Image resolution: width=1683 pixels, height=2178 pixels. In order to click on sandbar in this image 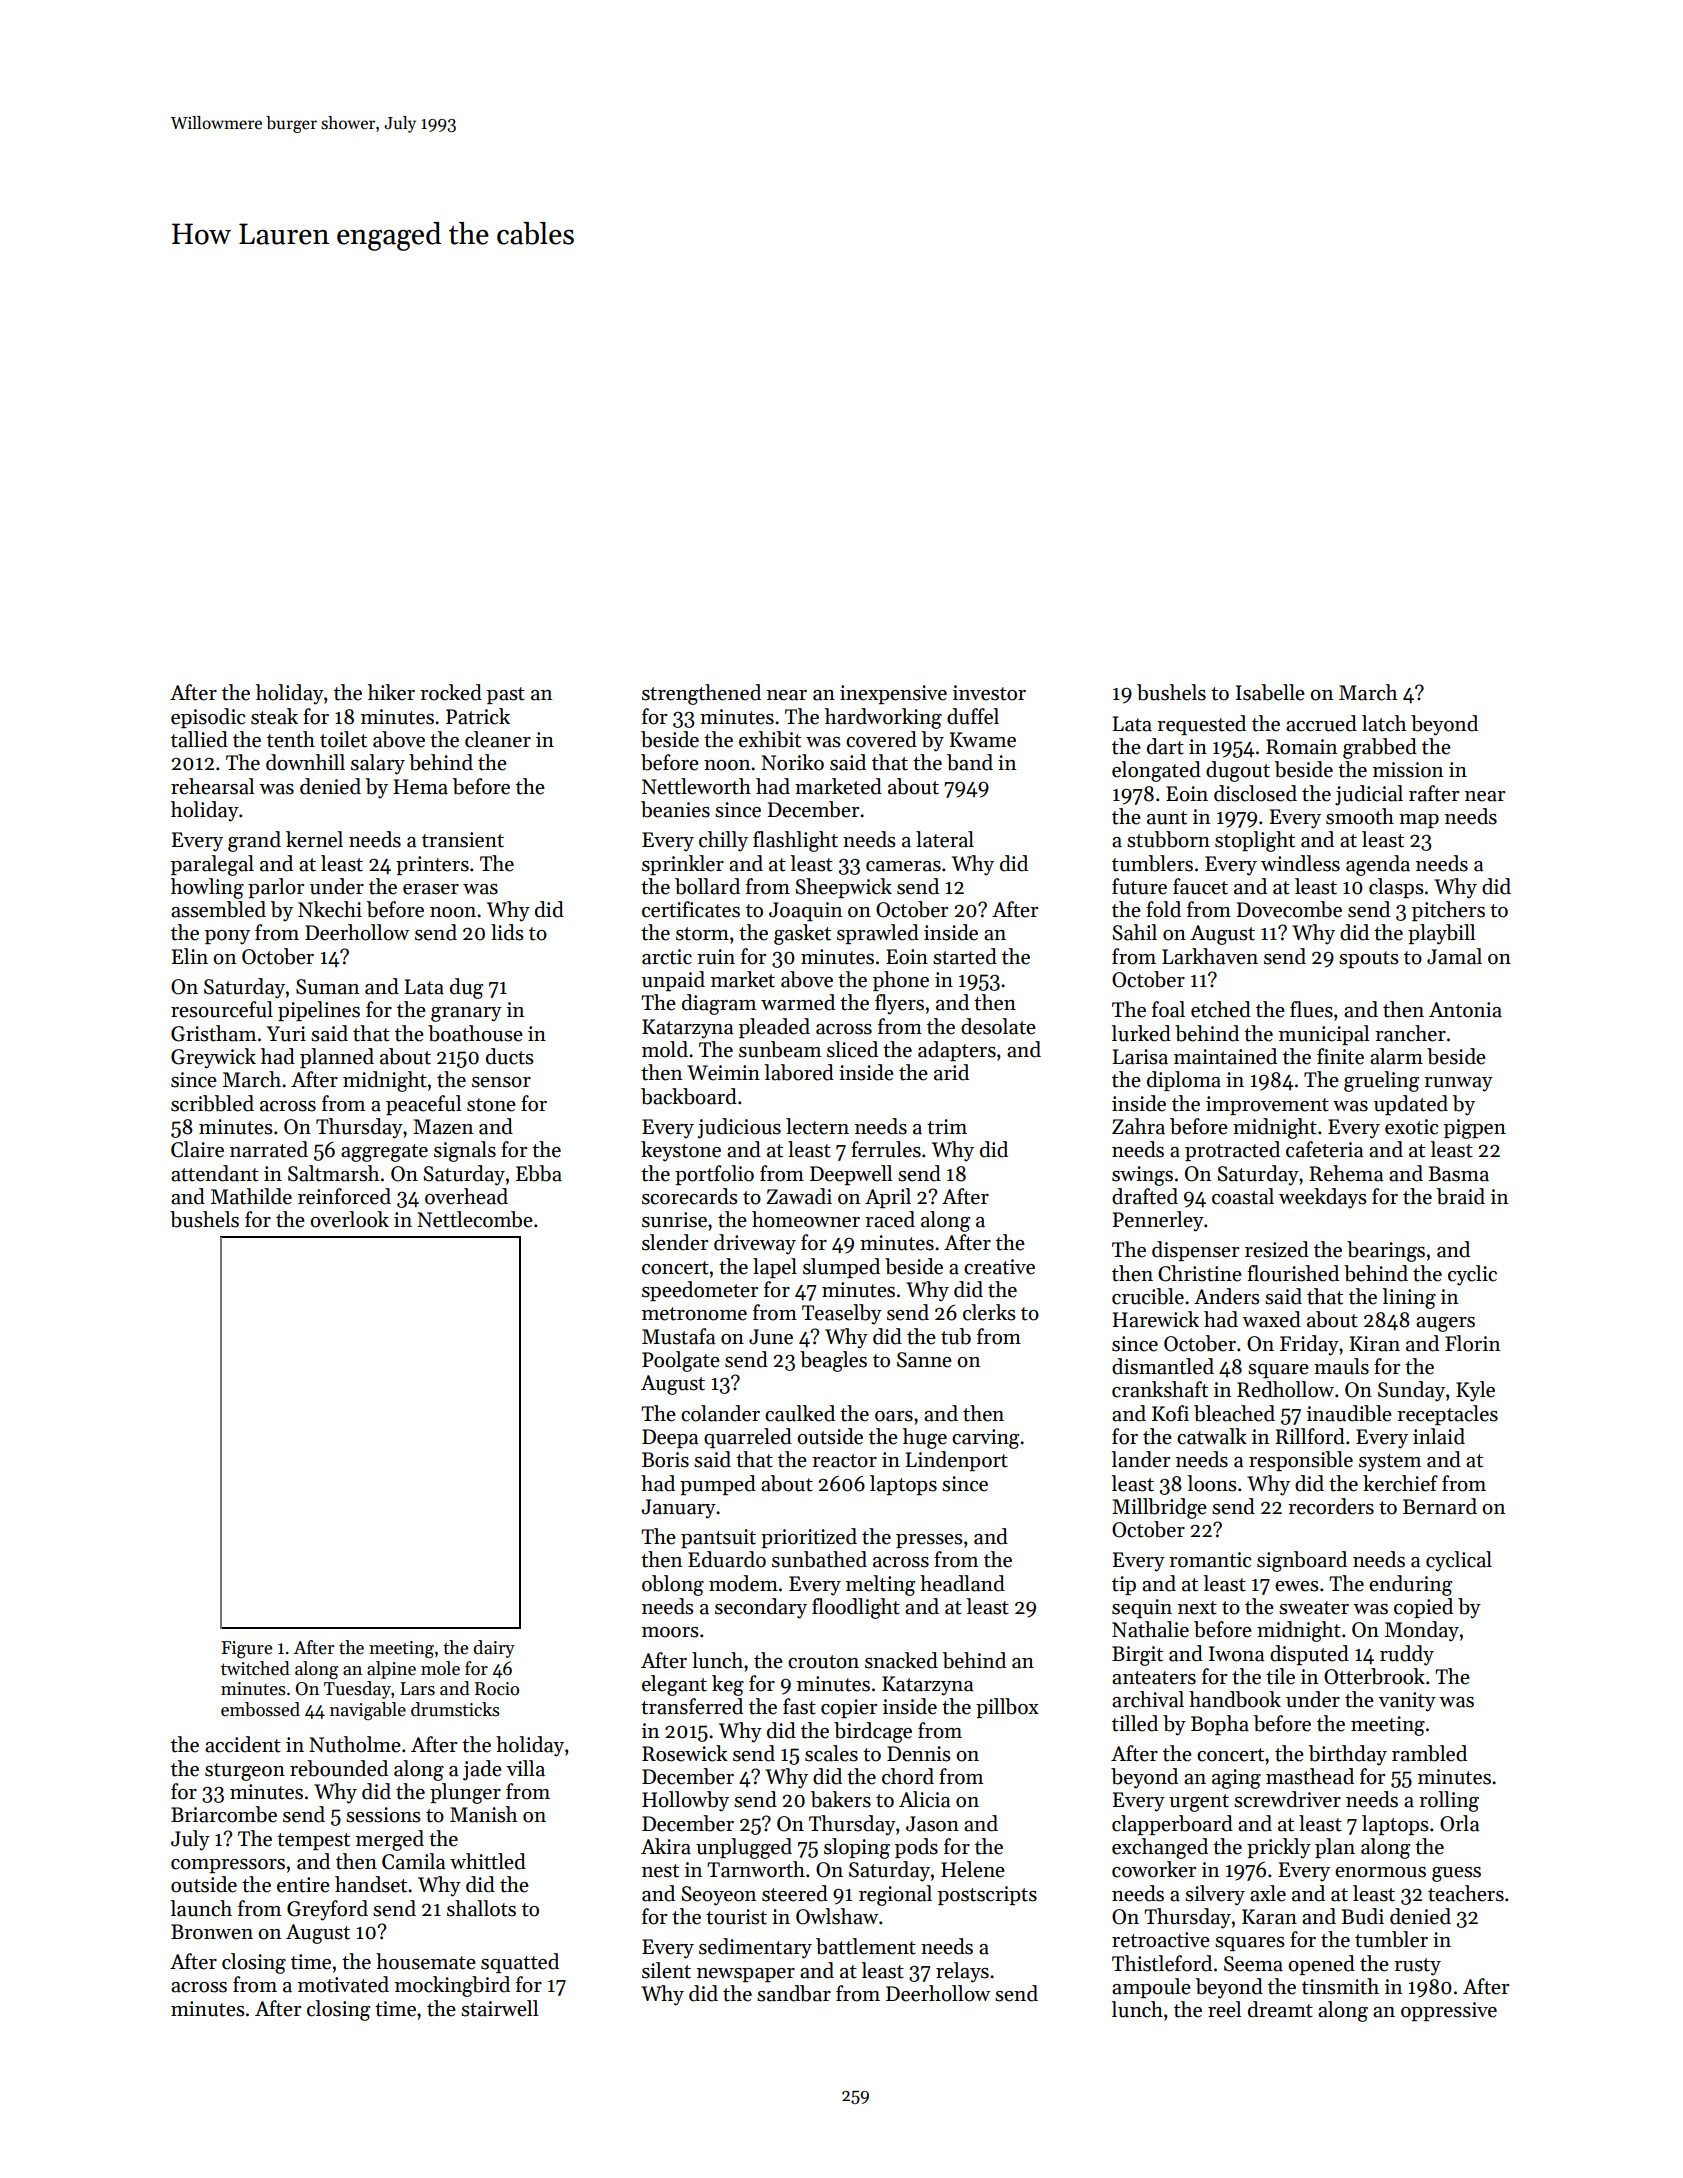, I will do `click(794, 1993)`.
